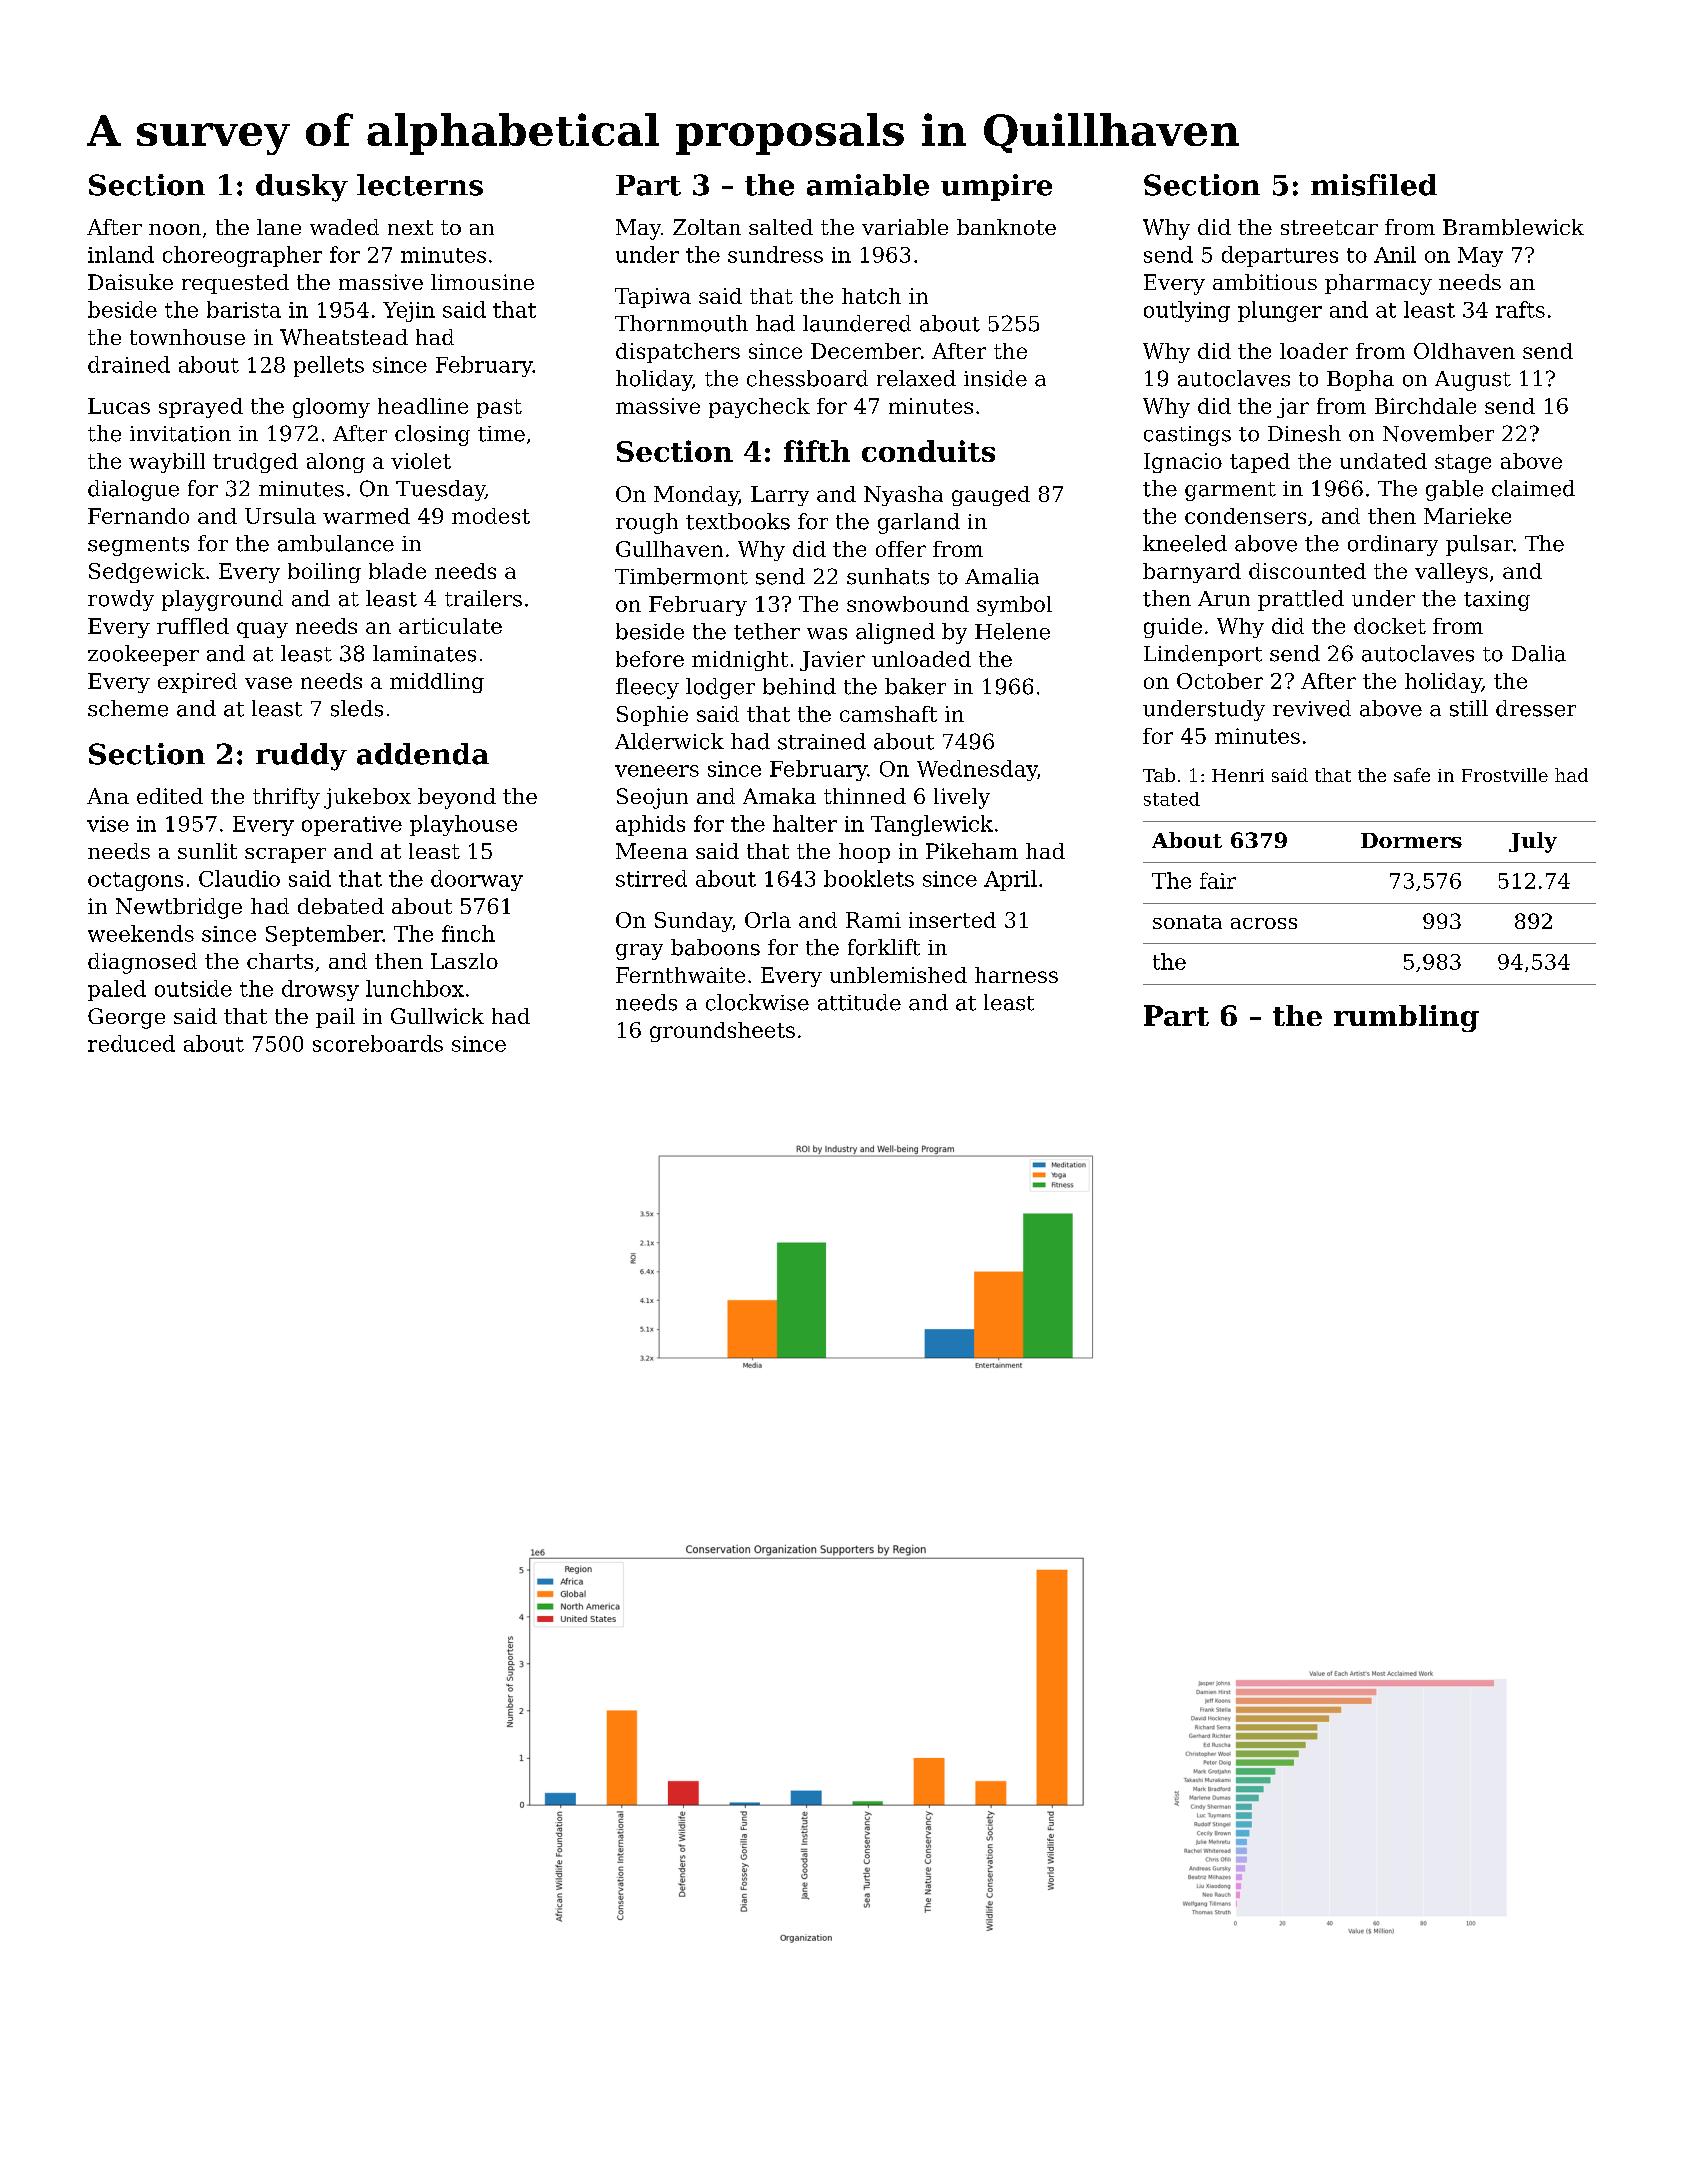 This screenshot has height=2178, width=1683. What do you see at coordinates (722, 1032) in the screenshot?
I see `groundsheets` at bounding box center [722, 1032].
